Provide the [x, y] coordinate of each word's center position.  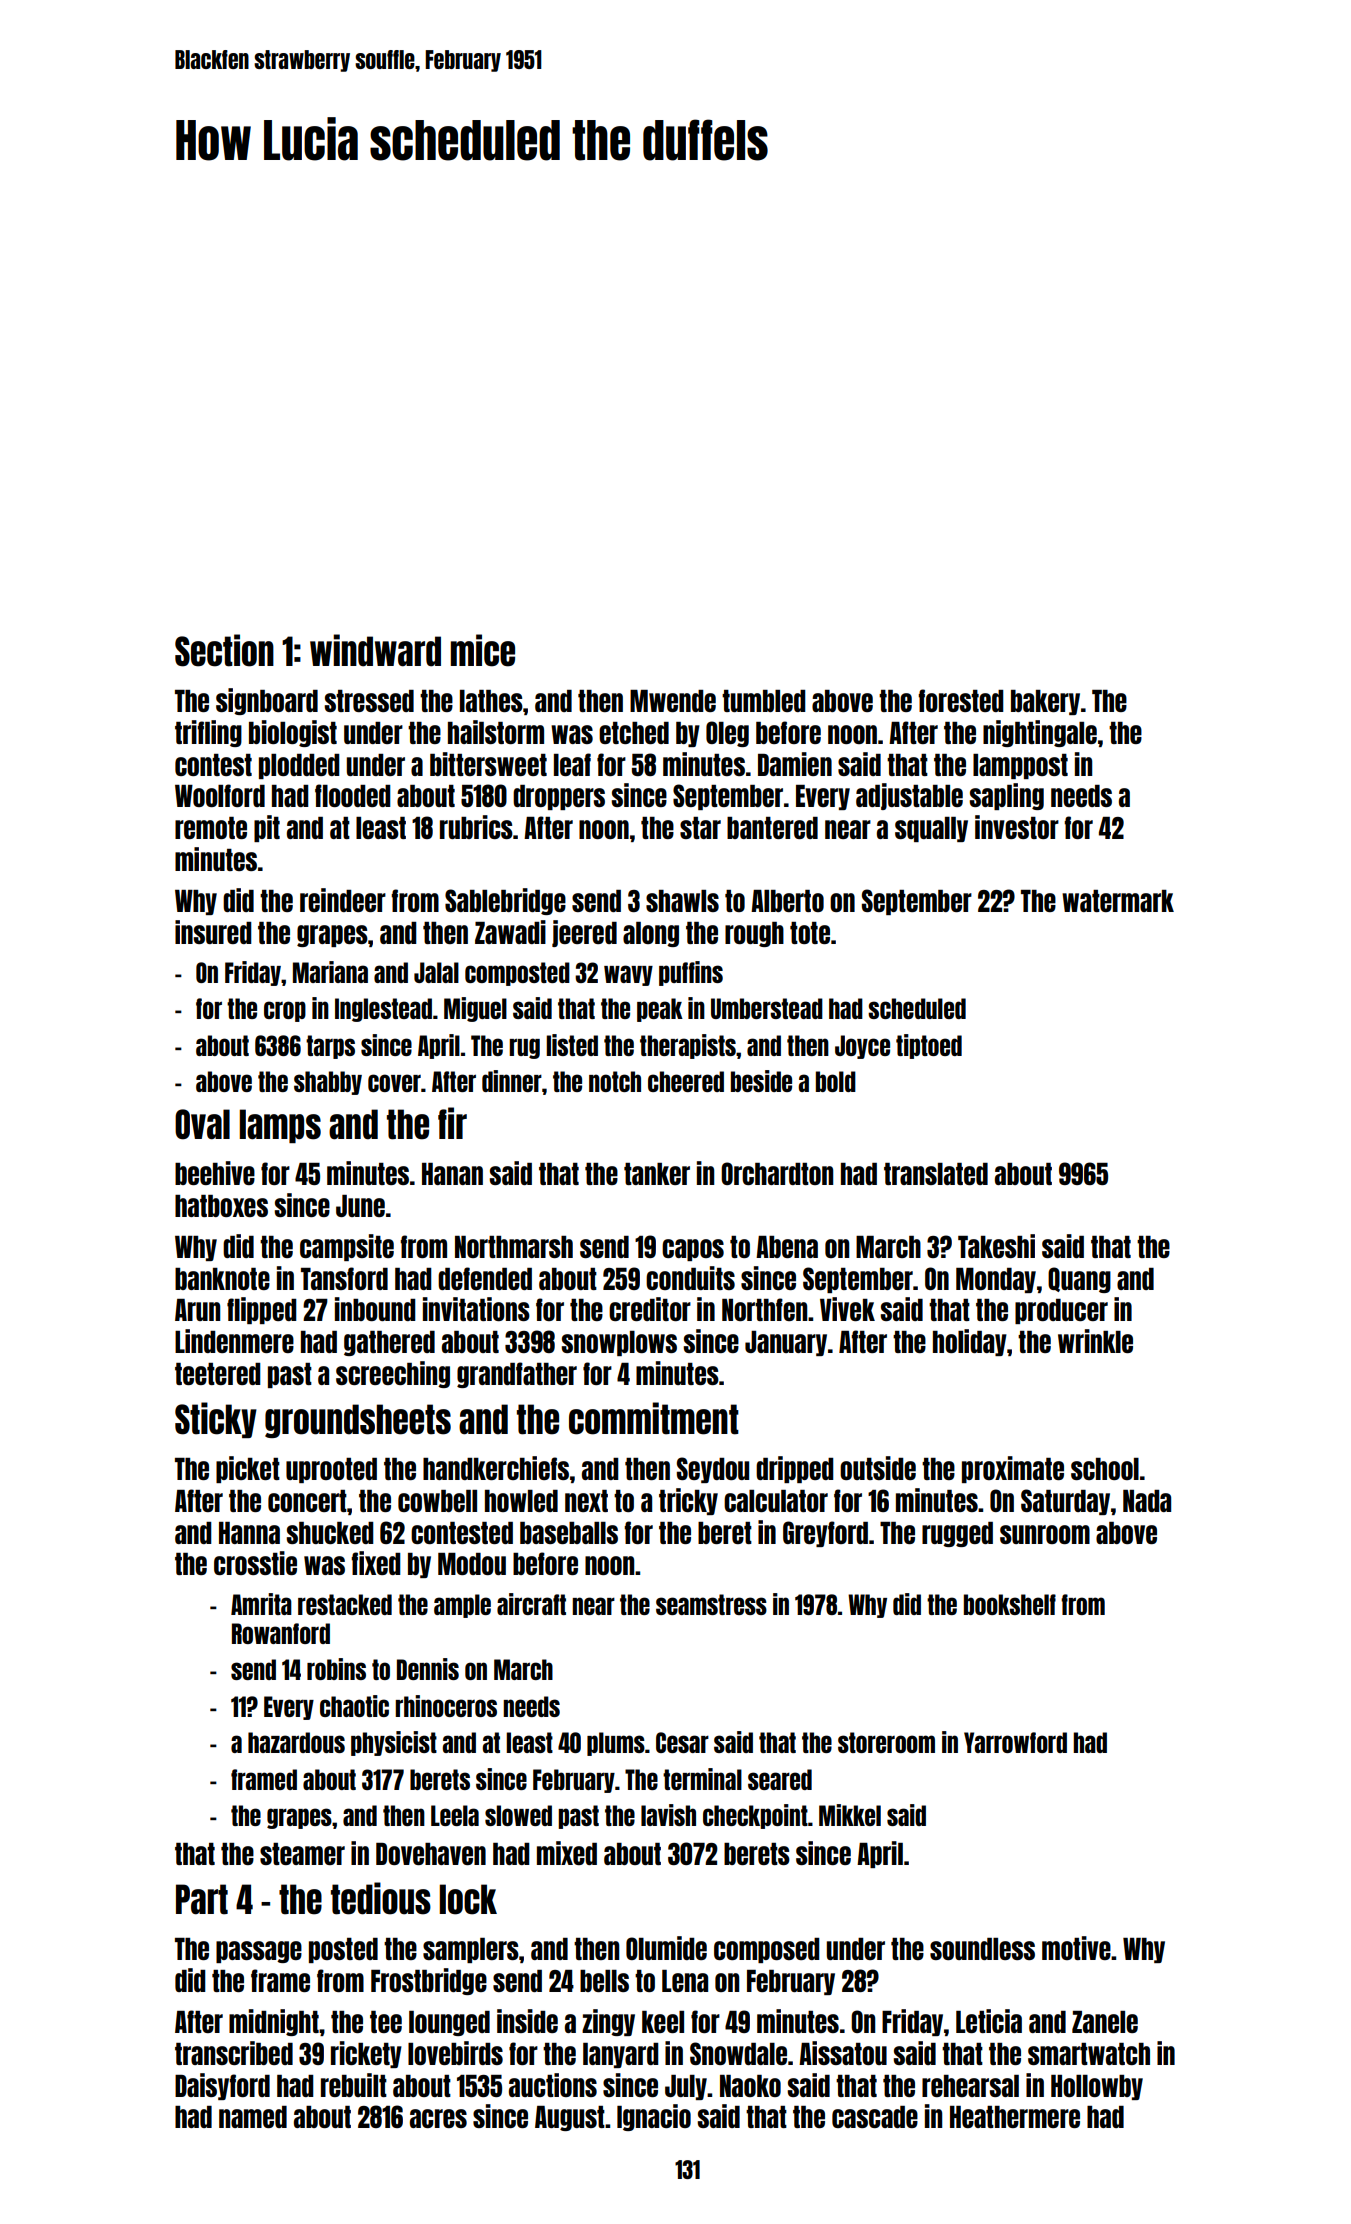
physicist [394, 1743]
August [570, 2118]
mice [482, 650]
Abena [787, 1247]
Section [224, 650]
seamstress [711, 1604]
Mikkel [850, 1815]
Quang [1079, 1280]
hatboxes [221, 1206]
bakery [1045, 702]
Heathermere [1015, 2117]
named [253, 2117]
